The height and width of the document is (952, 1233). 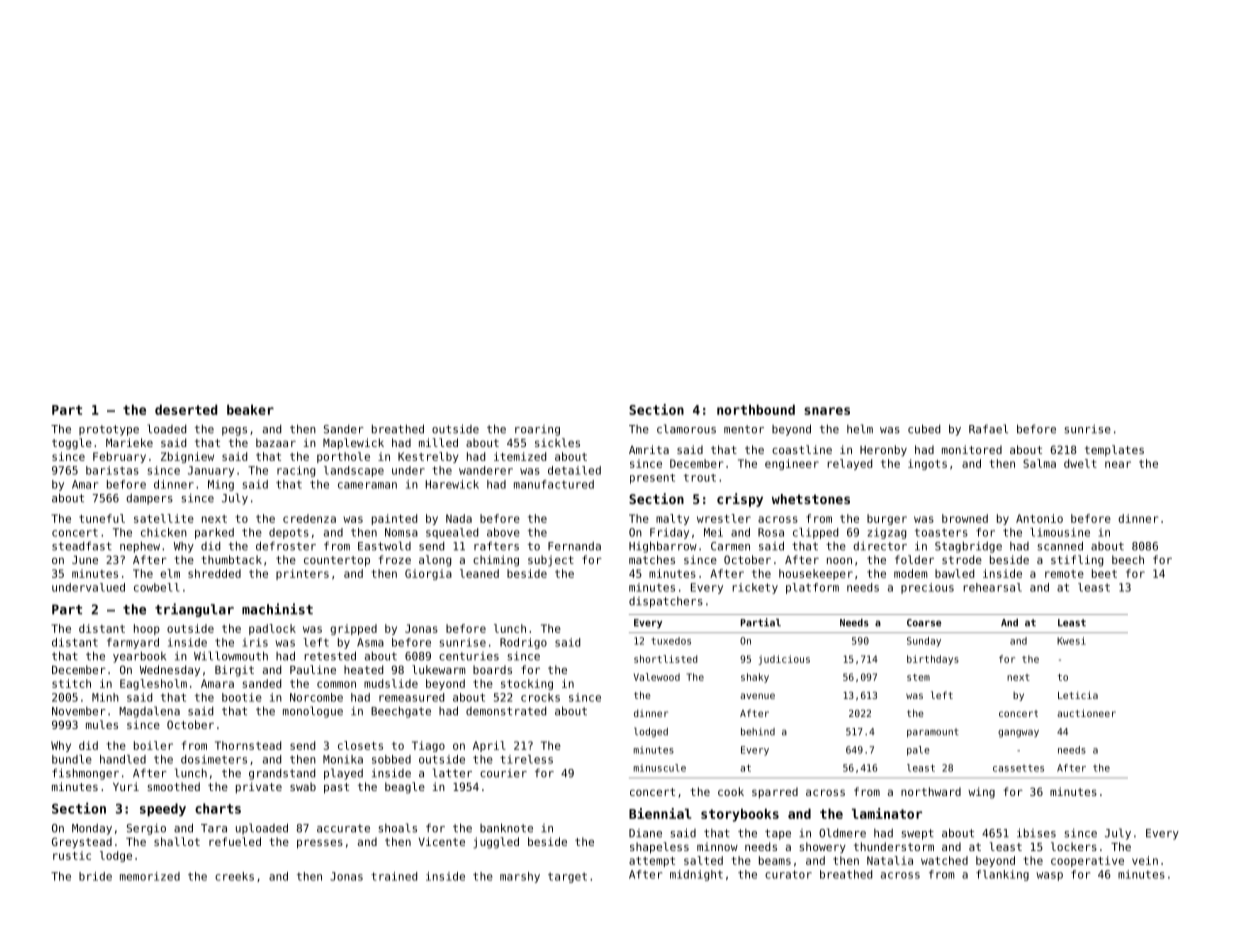 What do you see at coordinates (95, 876) in the document?
I see `bride` at bounding box center [95, 876].
